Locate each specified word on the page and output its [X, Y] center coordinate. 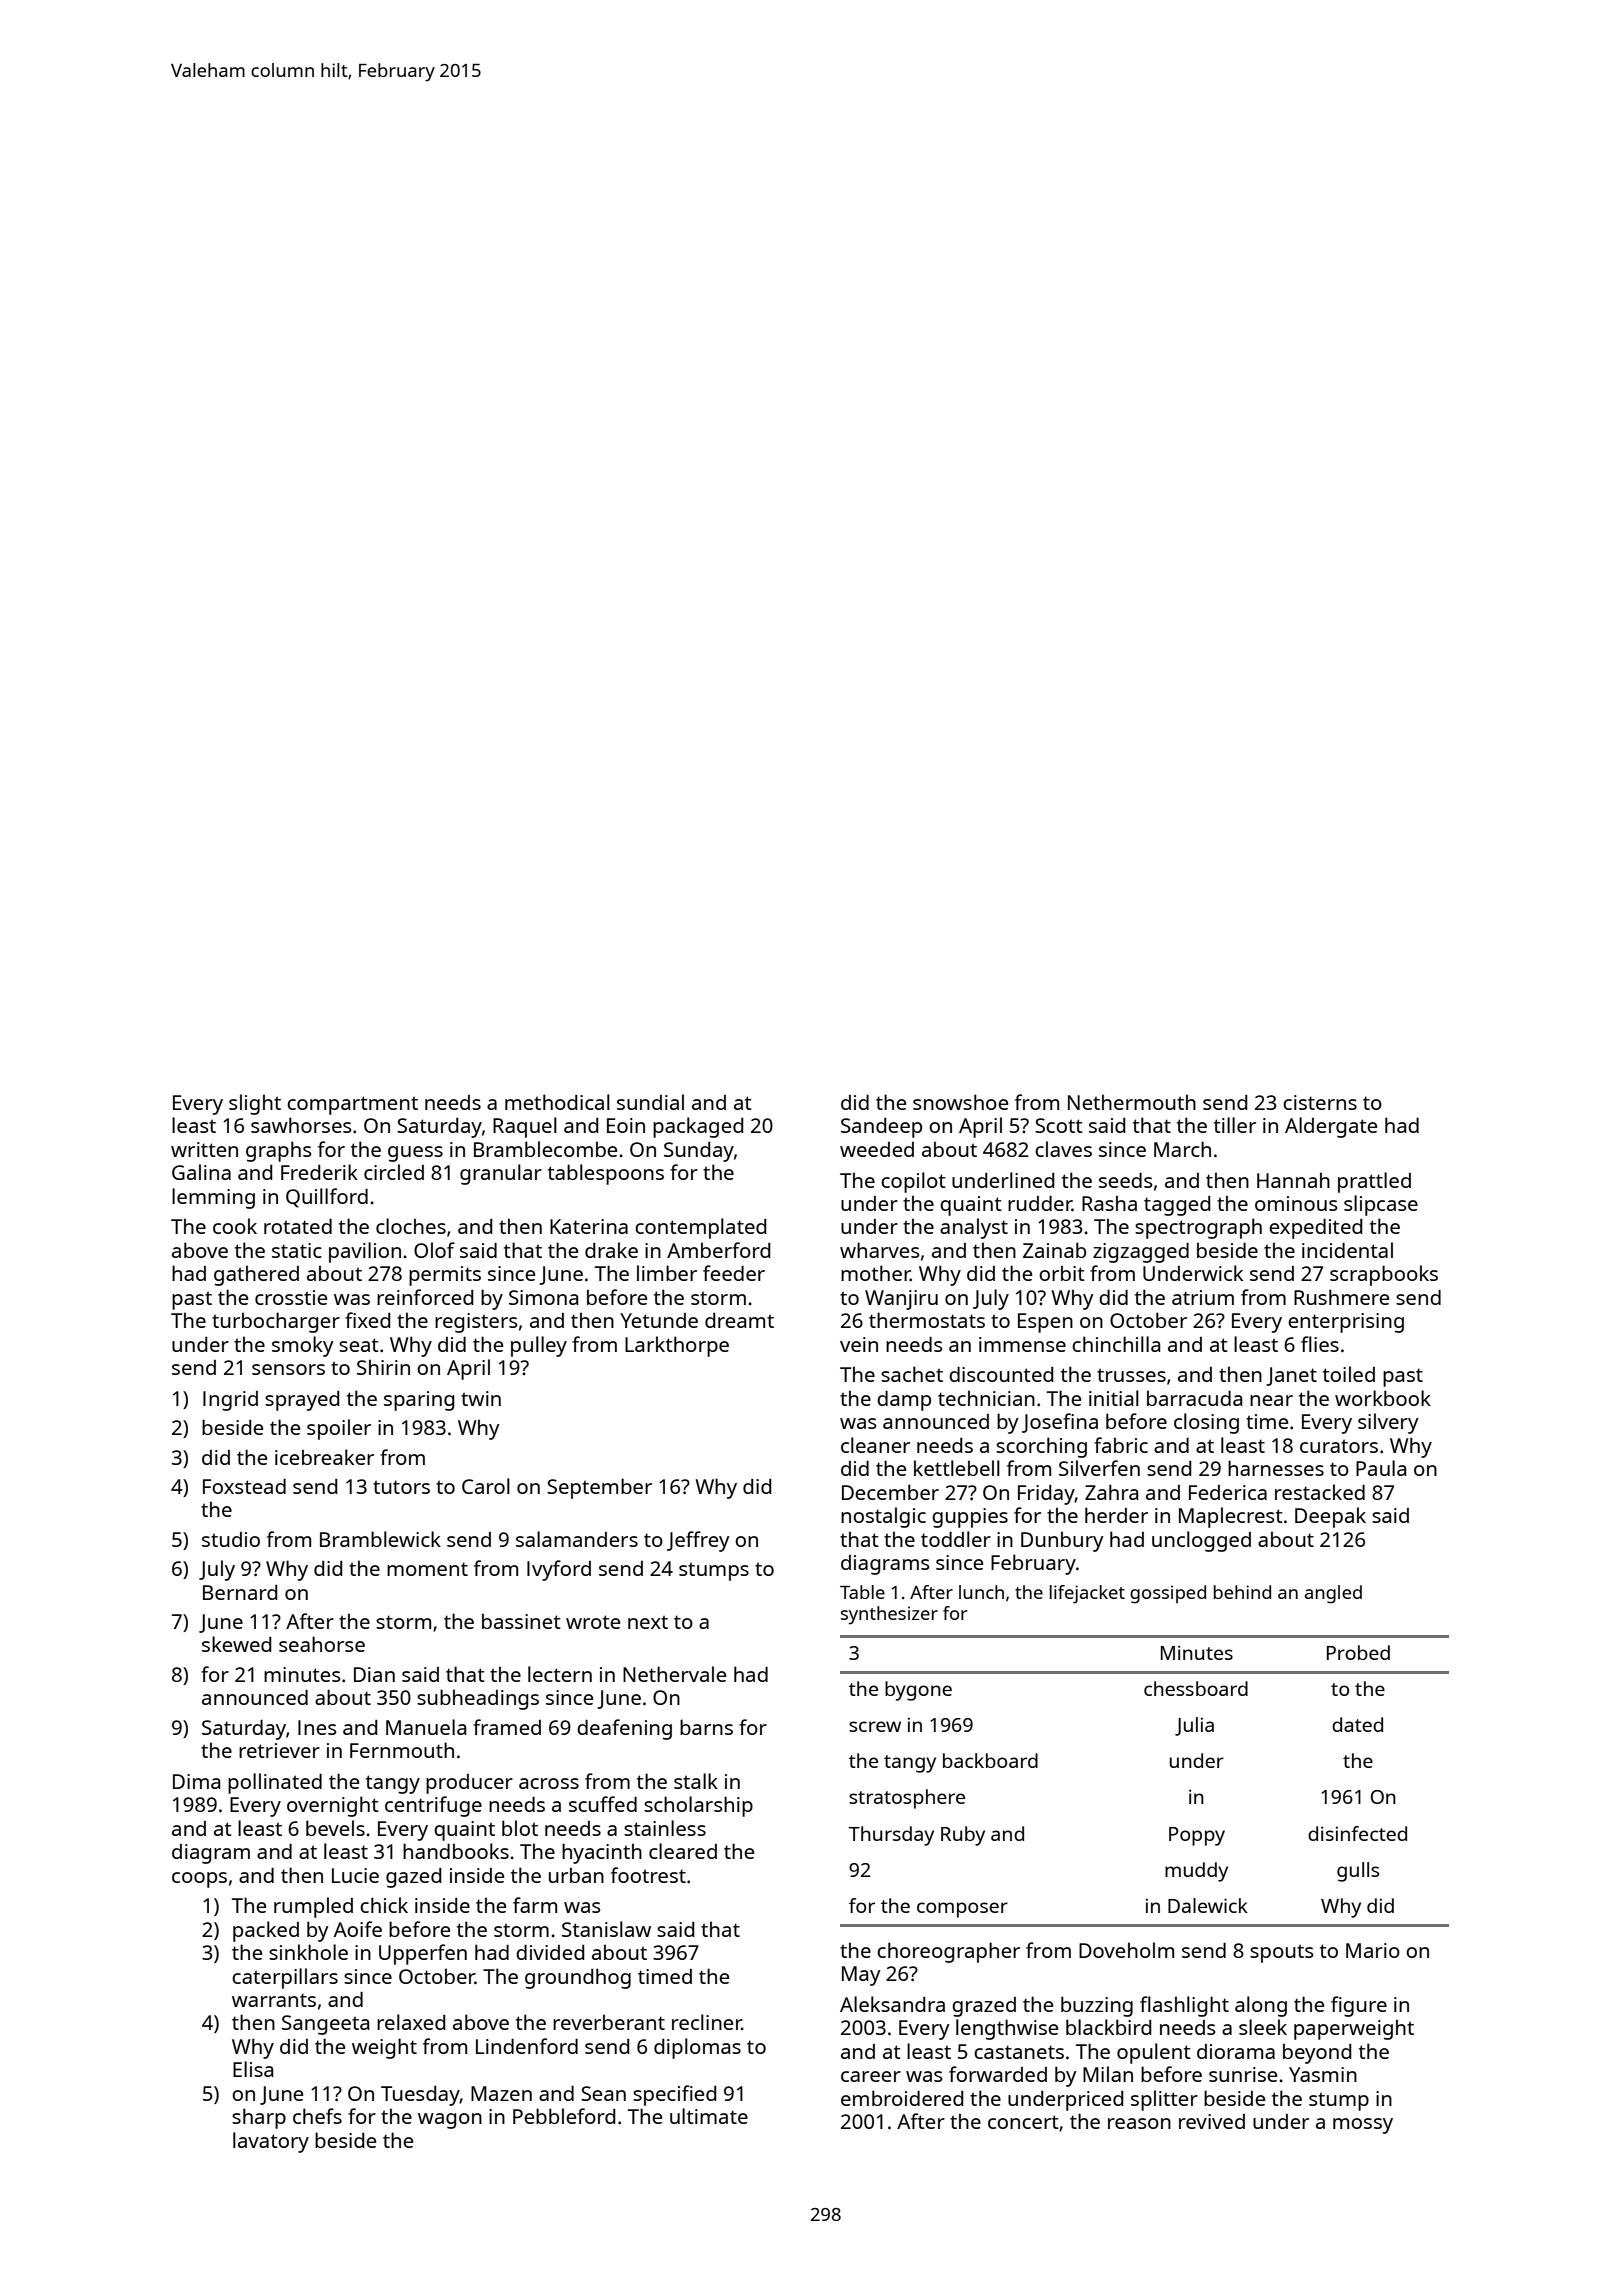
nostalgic [883, 1517]
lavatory [271, 2142]
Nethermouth [1132, 1102]
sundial [650, 1102]
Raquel [525, 1127]
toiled [1349, 1374]
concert [1023, 2122]
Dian [374, 1674]
